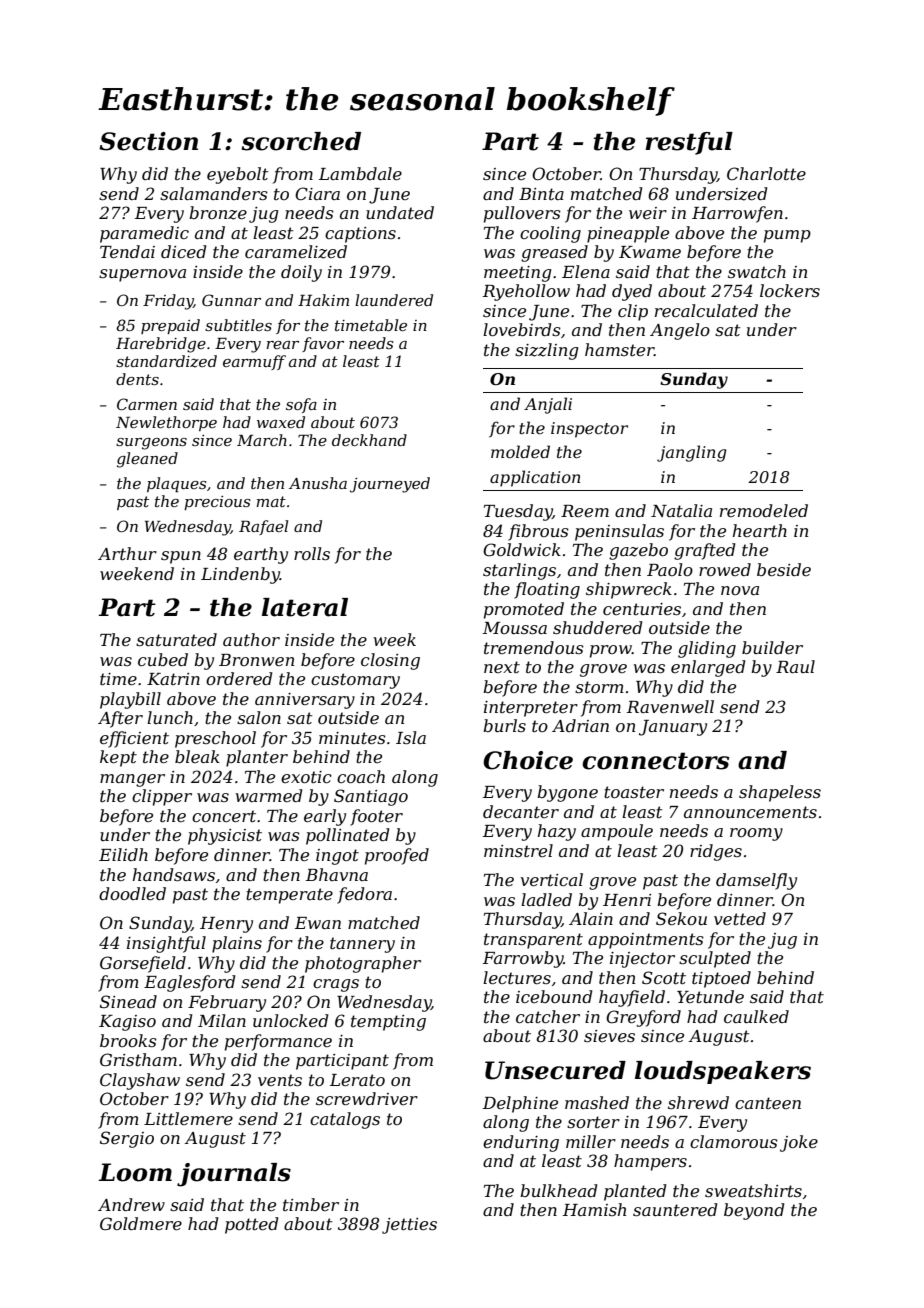 The image size is (924, 1308). What do you see at coordinates (311, 1204) in the page?
I see `timber` at bounding box center [311, 1204].
